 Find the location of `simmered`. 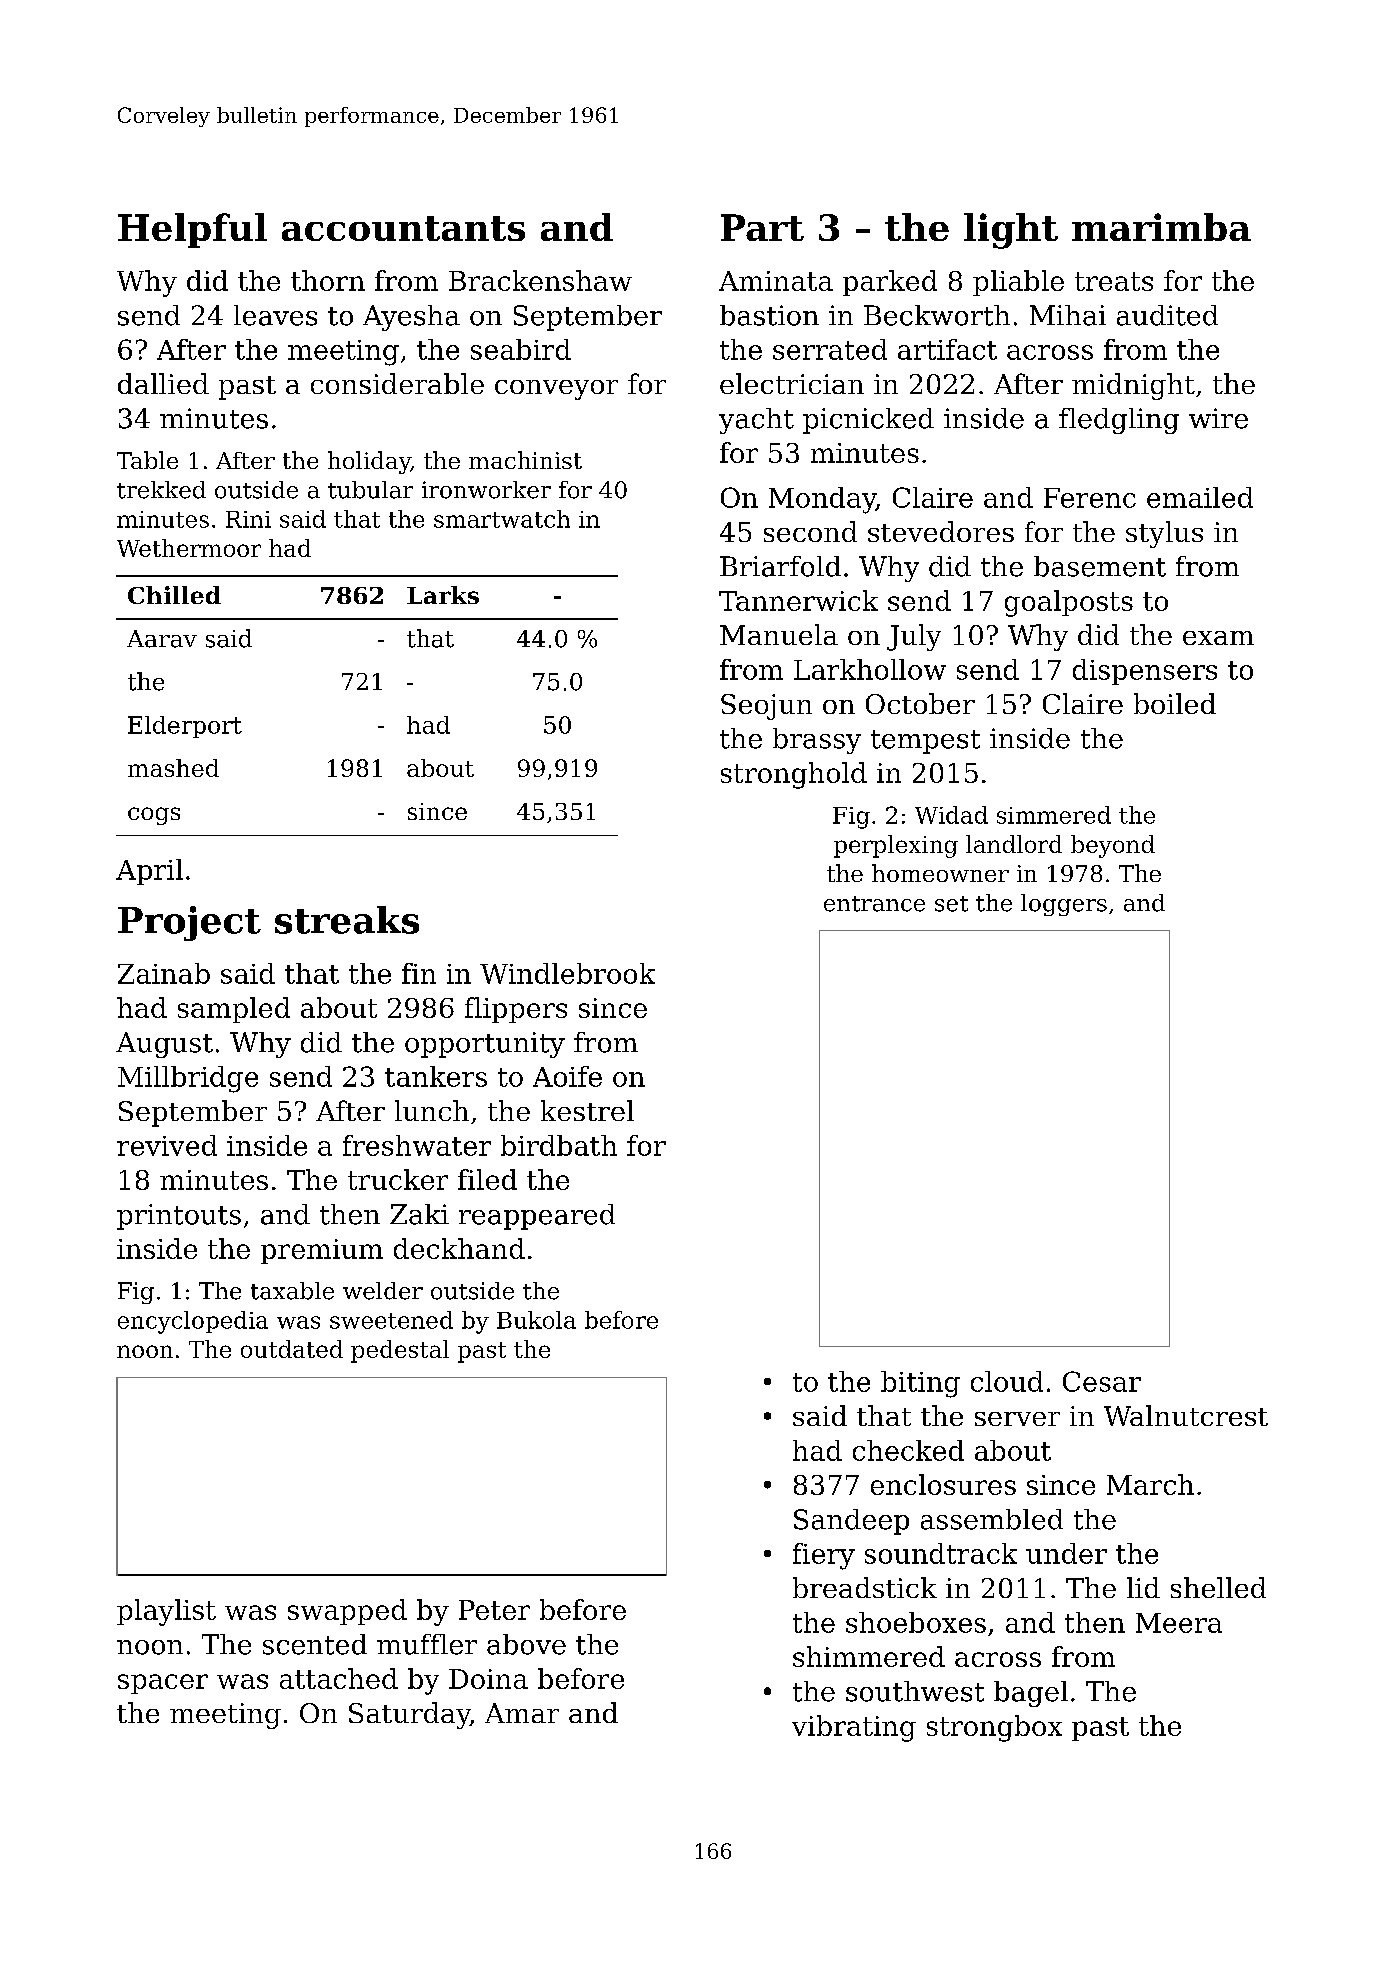

simmered is located at coordinates (1054, 815).
